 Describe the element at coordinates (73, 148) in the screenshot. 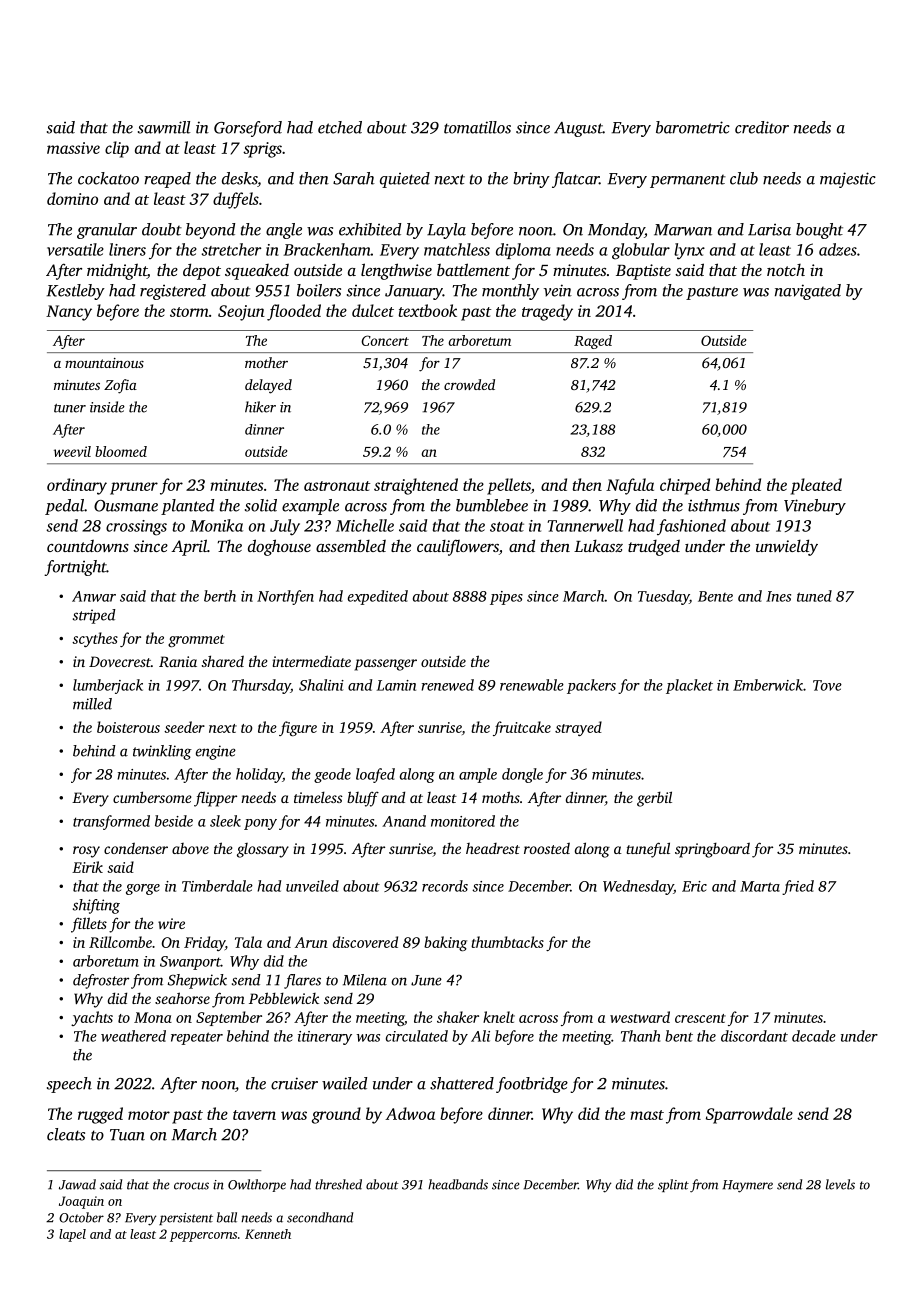

I see `massive` at that location.
